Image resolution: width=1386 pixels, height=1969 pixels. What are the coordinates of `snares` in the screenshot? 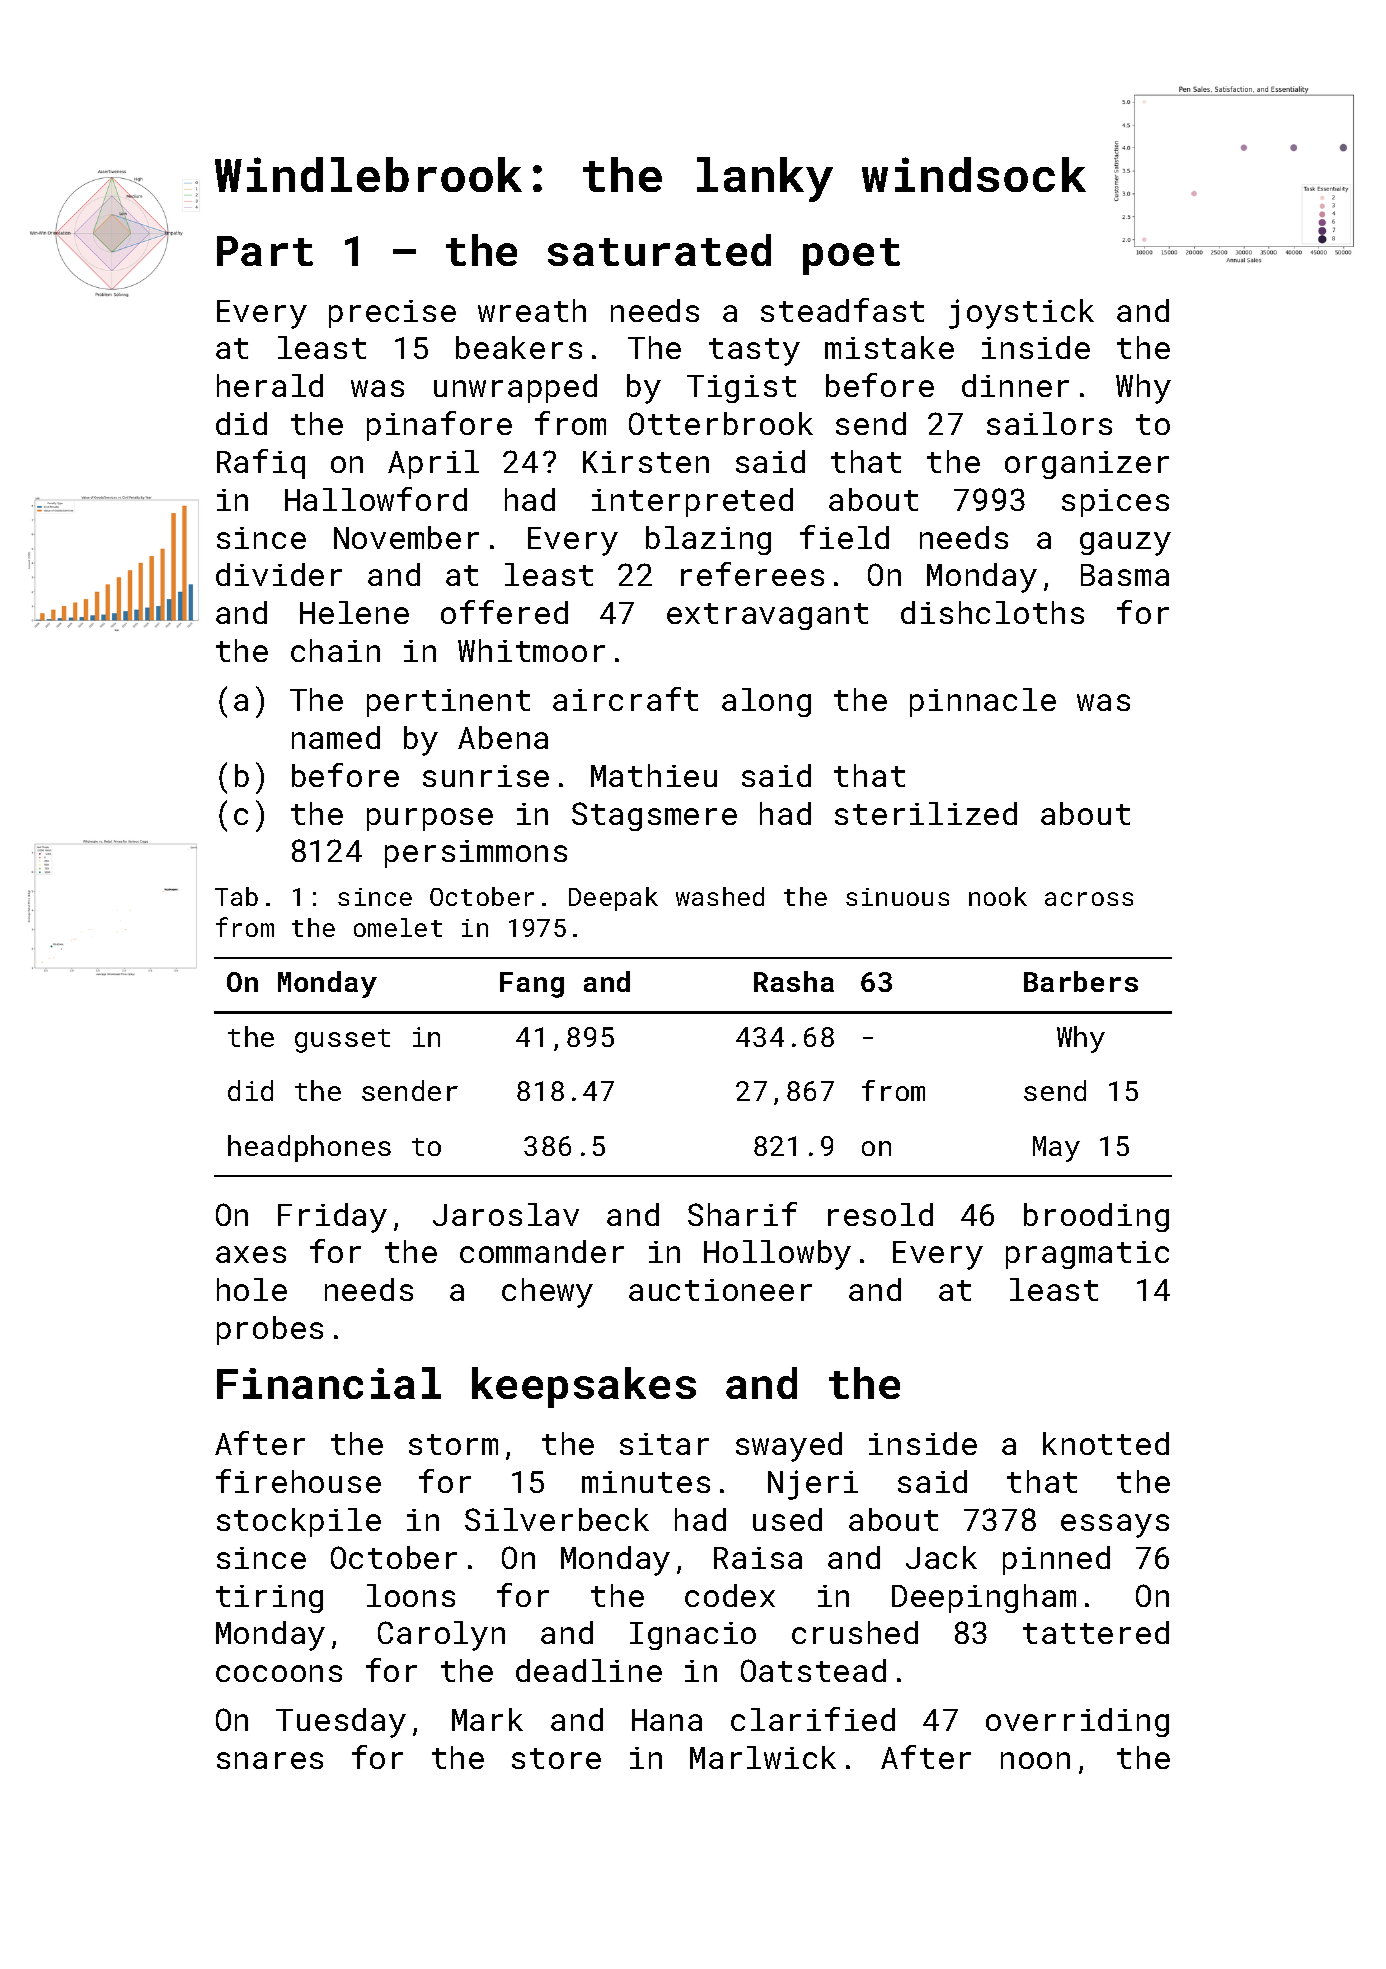 It's located at (270, 1760).
